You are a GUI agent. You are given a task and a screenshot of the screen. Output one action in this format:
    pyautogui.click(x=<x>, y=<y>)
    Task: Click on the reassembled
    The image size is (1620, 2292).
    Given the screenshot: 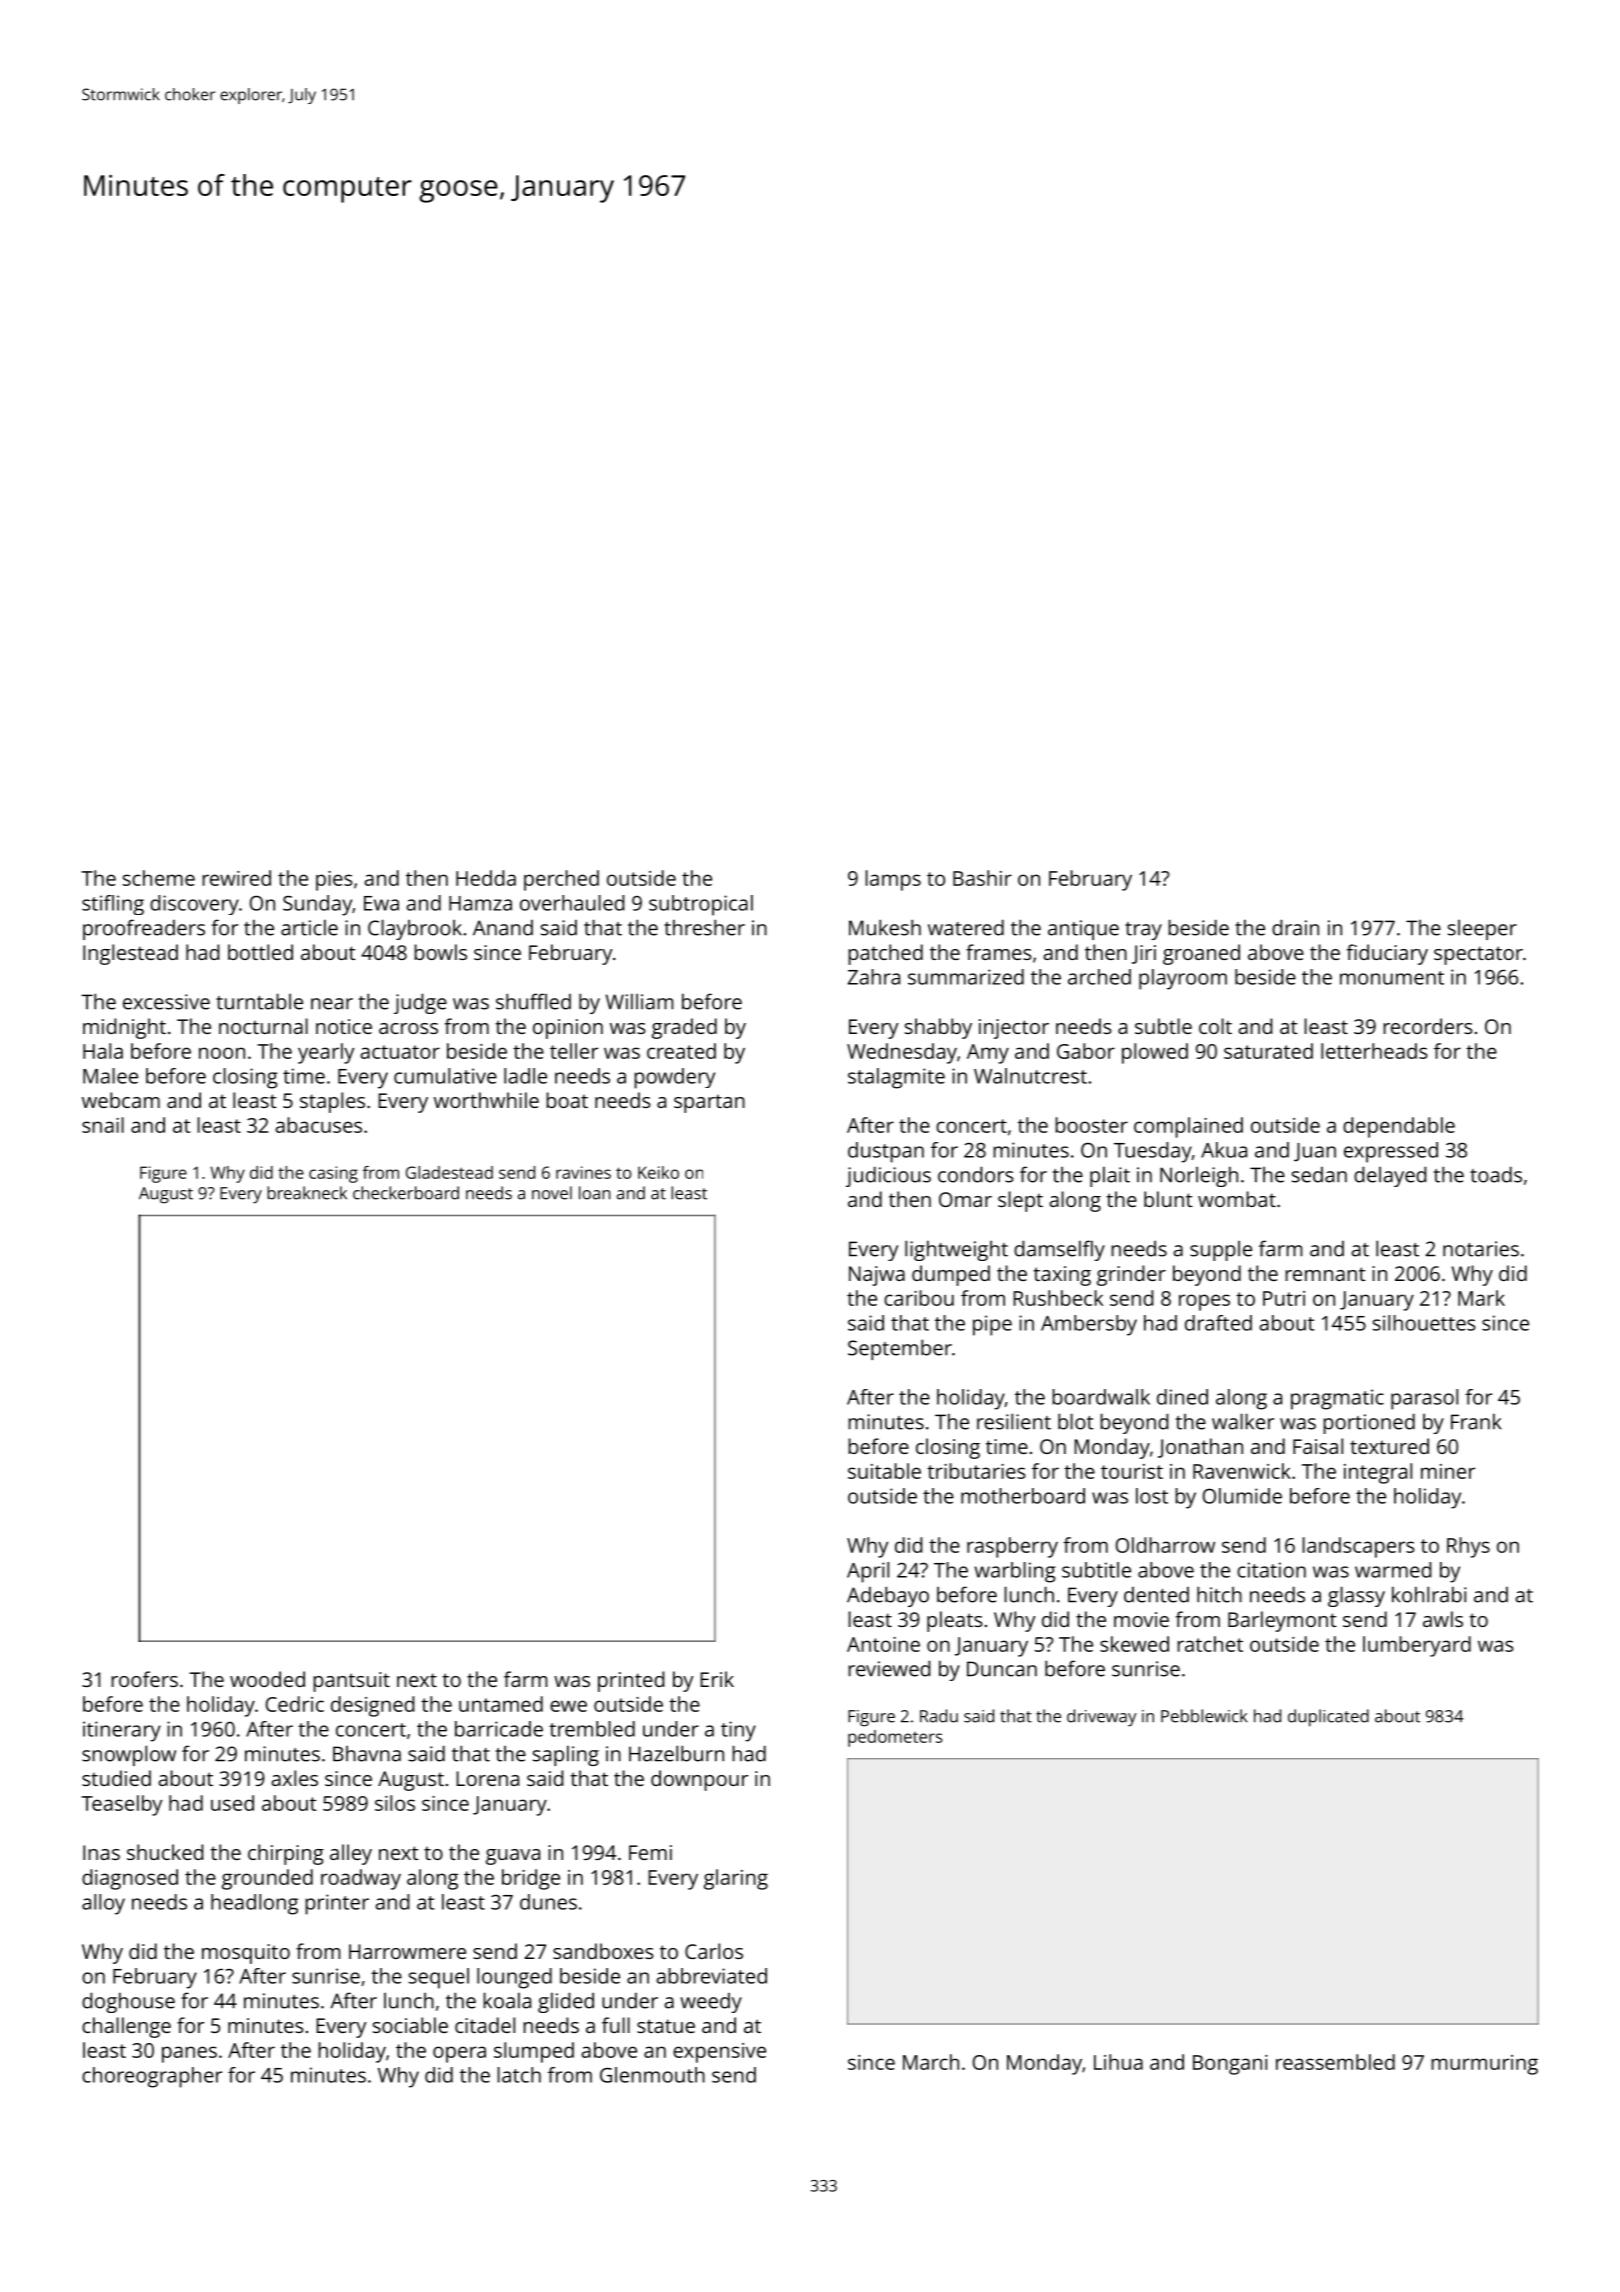 What is the action you would take?
    pyautogui.click(x=1335, y=2062)
